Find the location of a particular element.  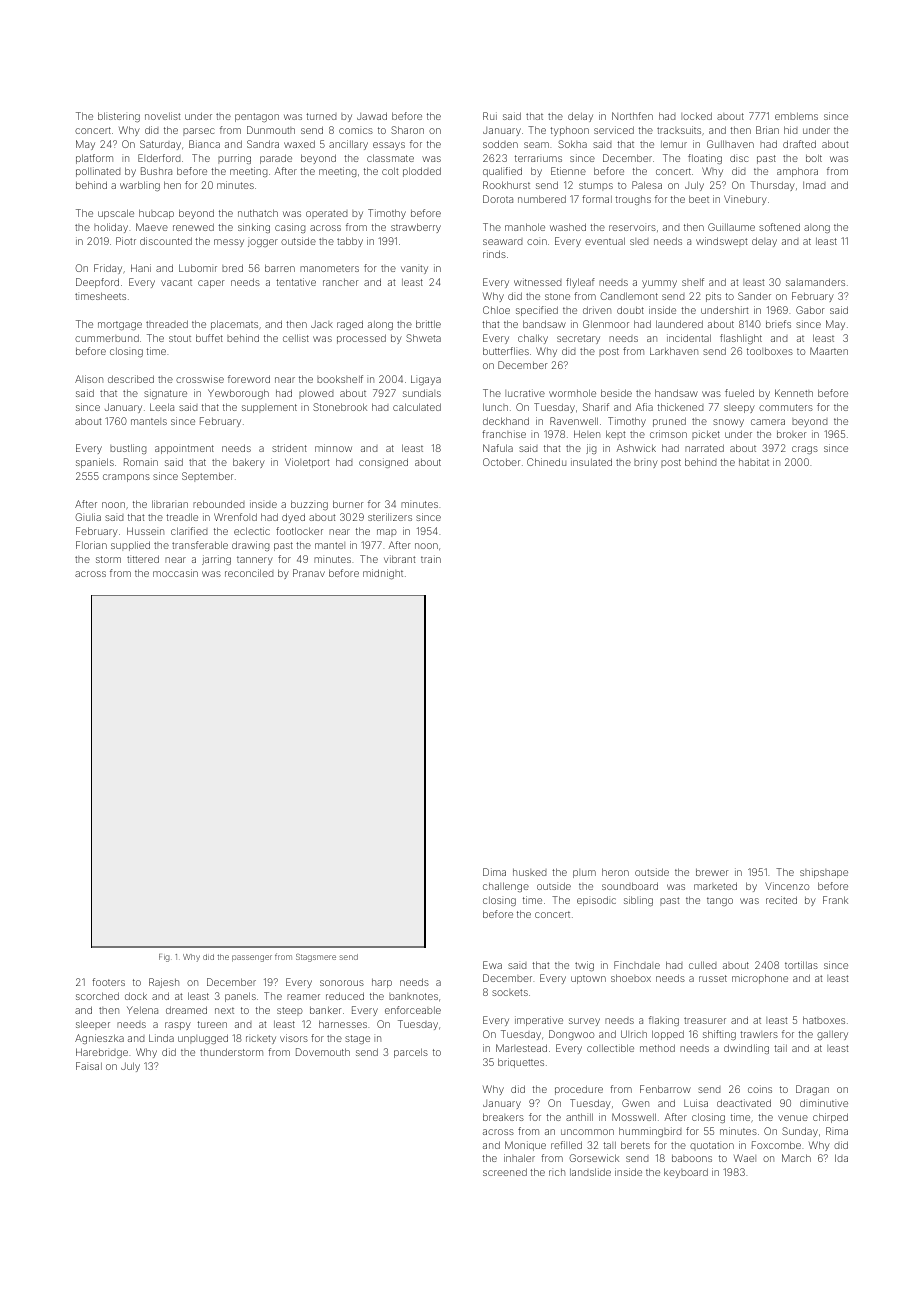

crags is located at coordinates (805, 450).
